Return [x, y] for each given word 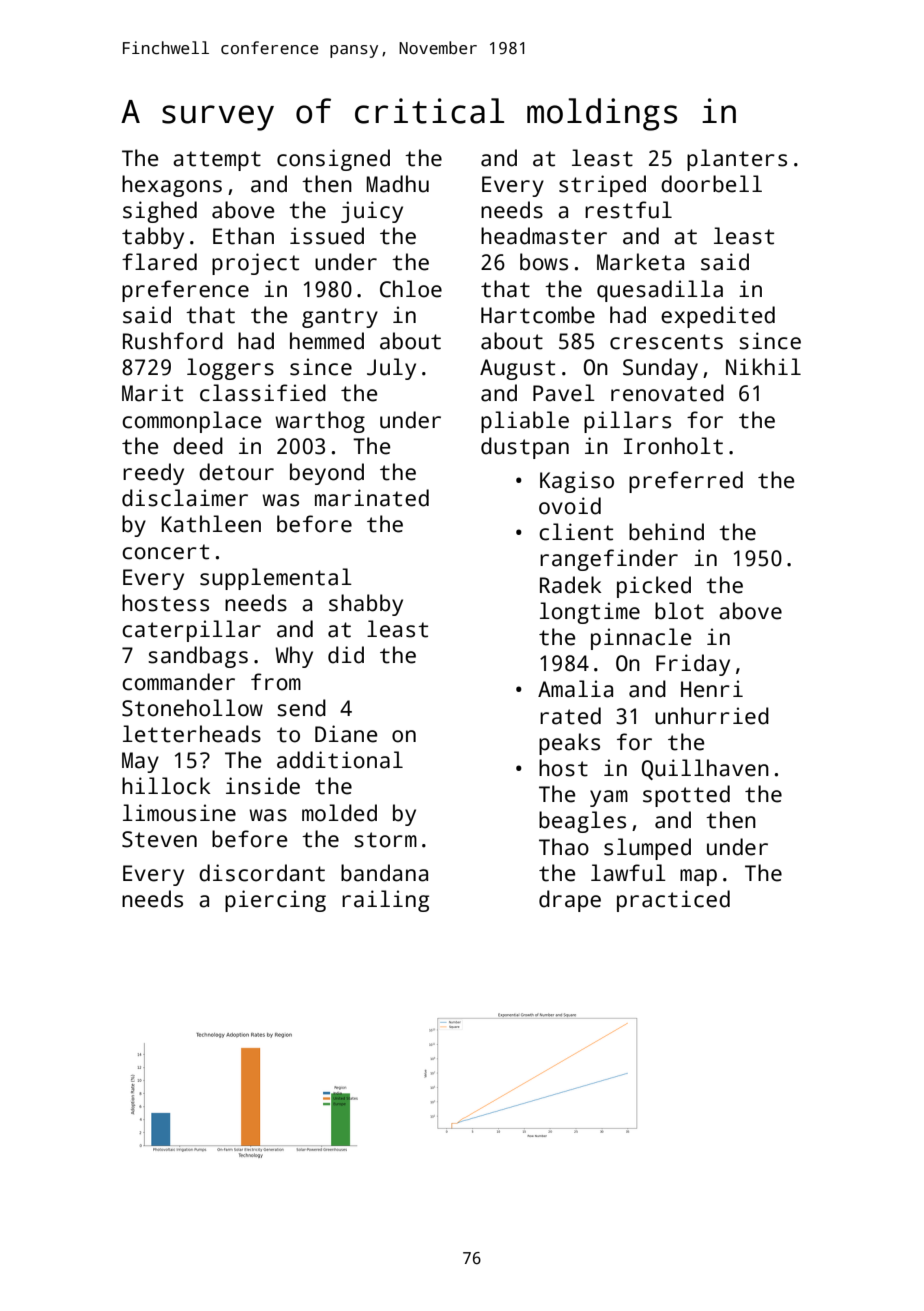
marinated [372, 498]
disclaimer [185, 498]
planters [737, 160]
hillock [166, 786]
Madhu [398, 184]
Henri [712, 689]
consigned [333, 160]
